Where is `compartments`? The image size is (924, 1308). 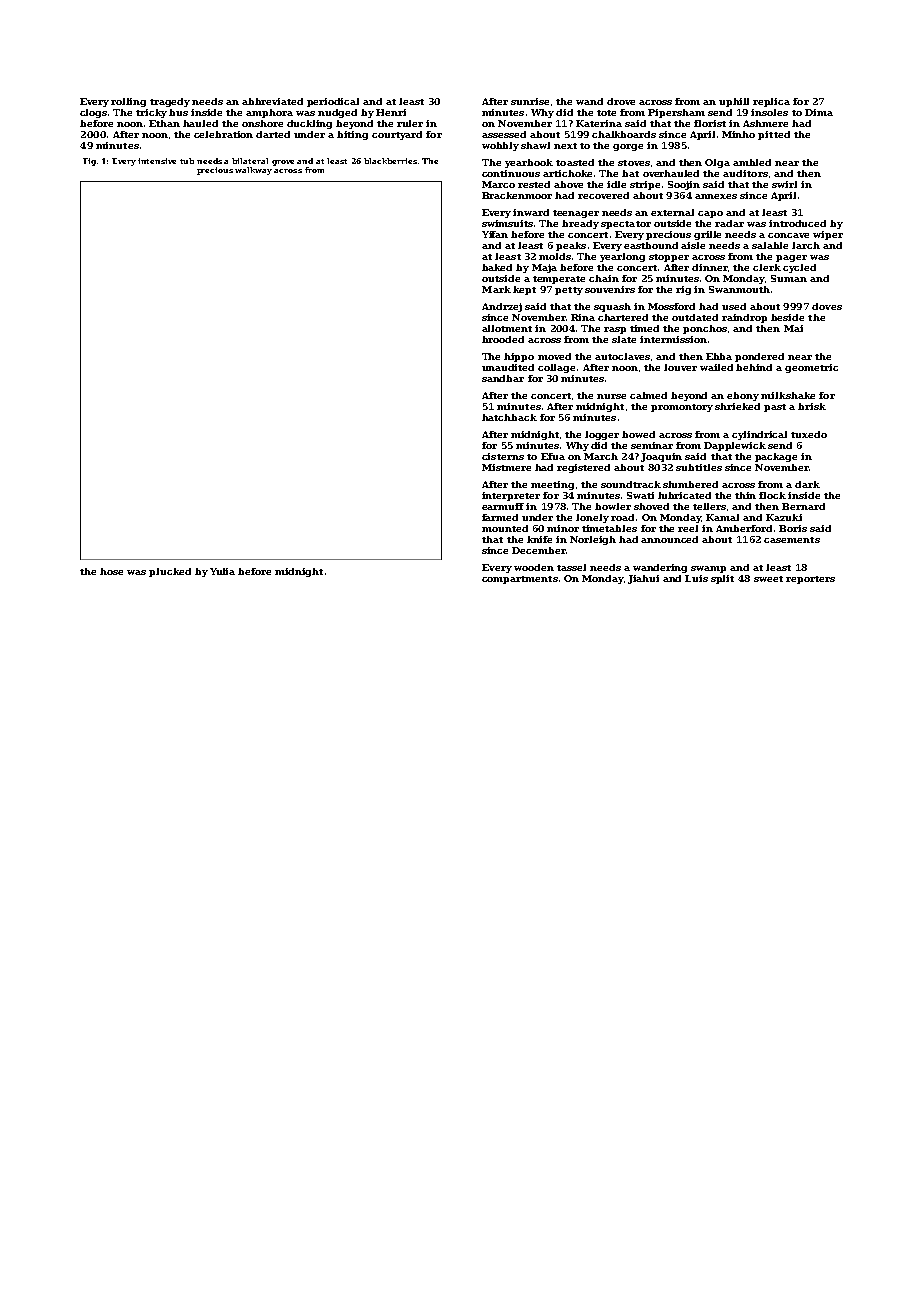
compartments is located at coordinates (520, 580).
